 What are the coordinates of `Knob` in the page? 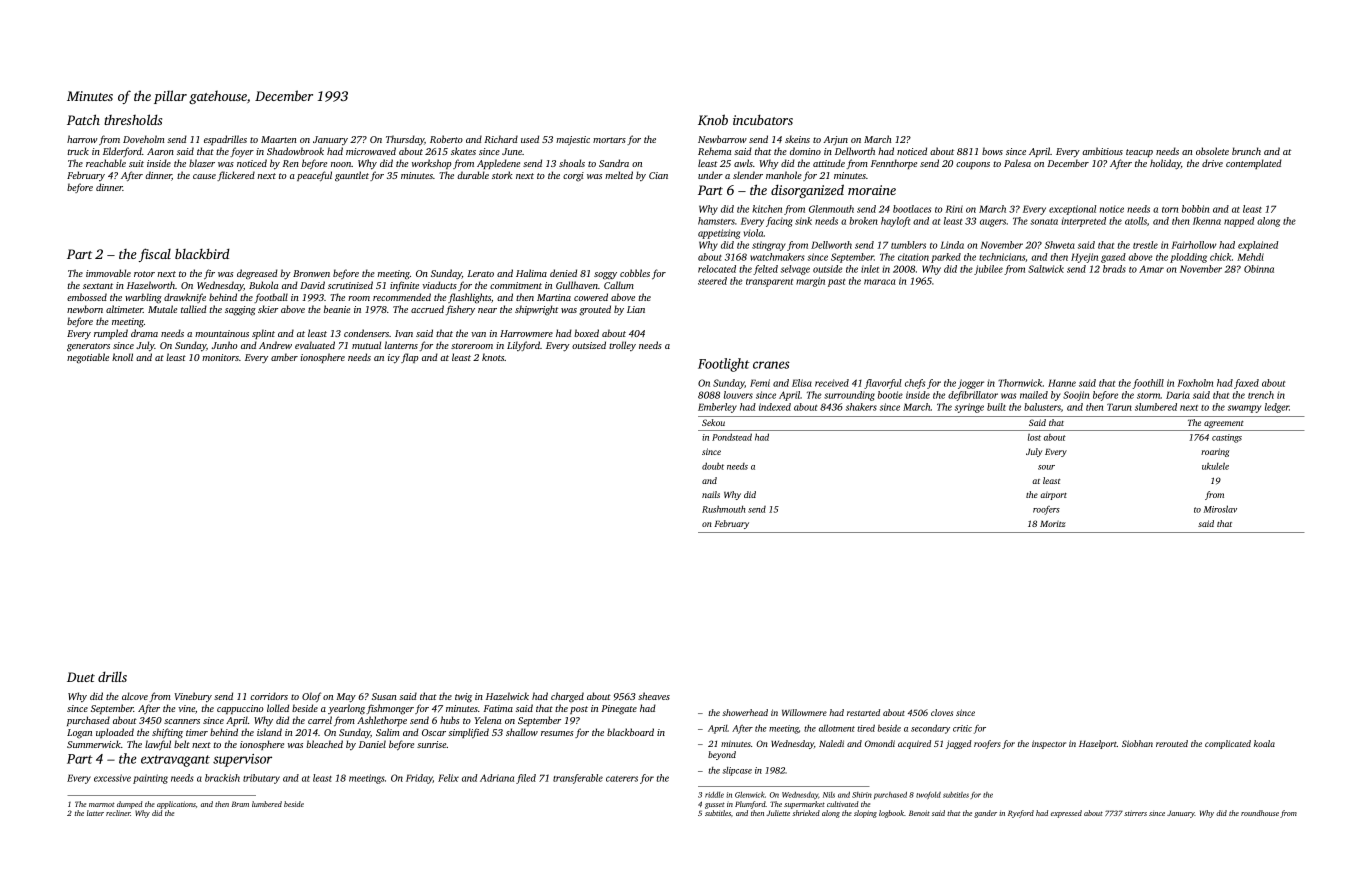 It's located at (713, 119).
